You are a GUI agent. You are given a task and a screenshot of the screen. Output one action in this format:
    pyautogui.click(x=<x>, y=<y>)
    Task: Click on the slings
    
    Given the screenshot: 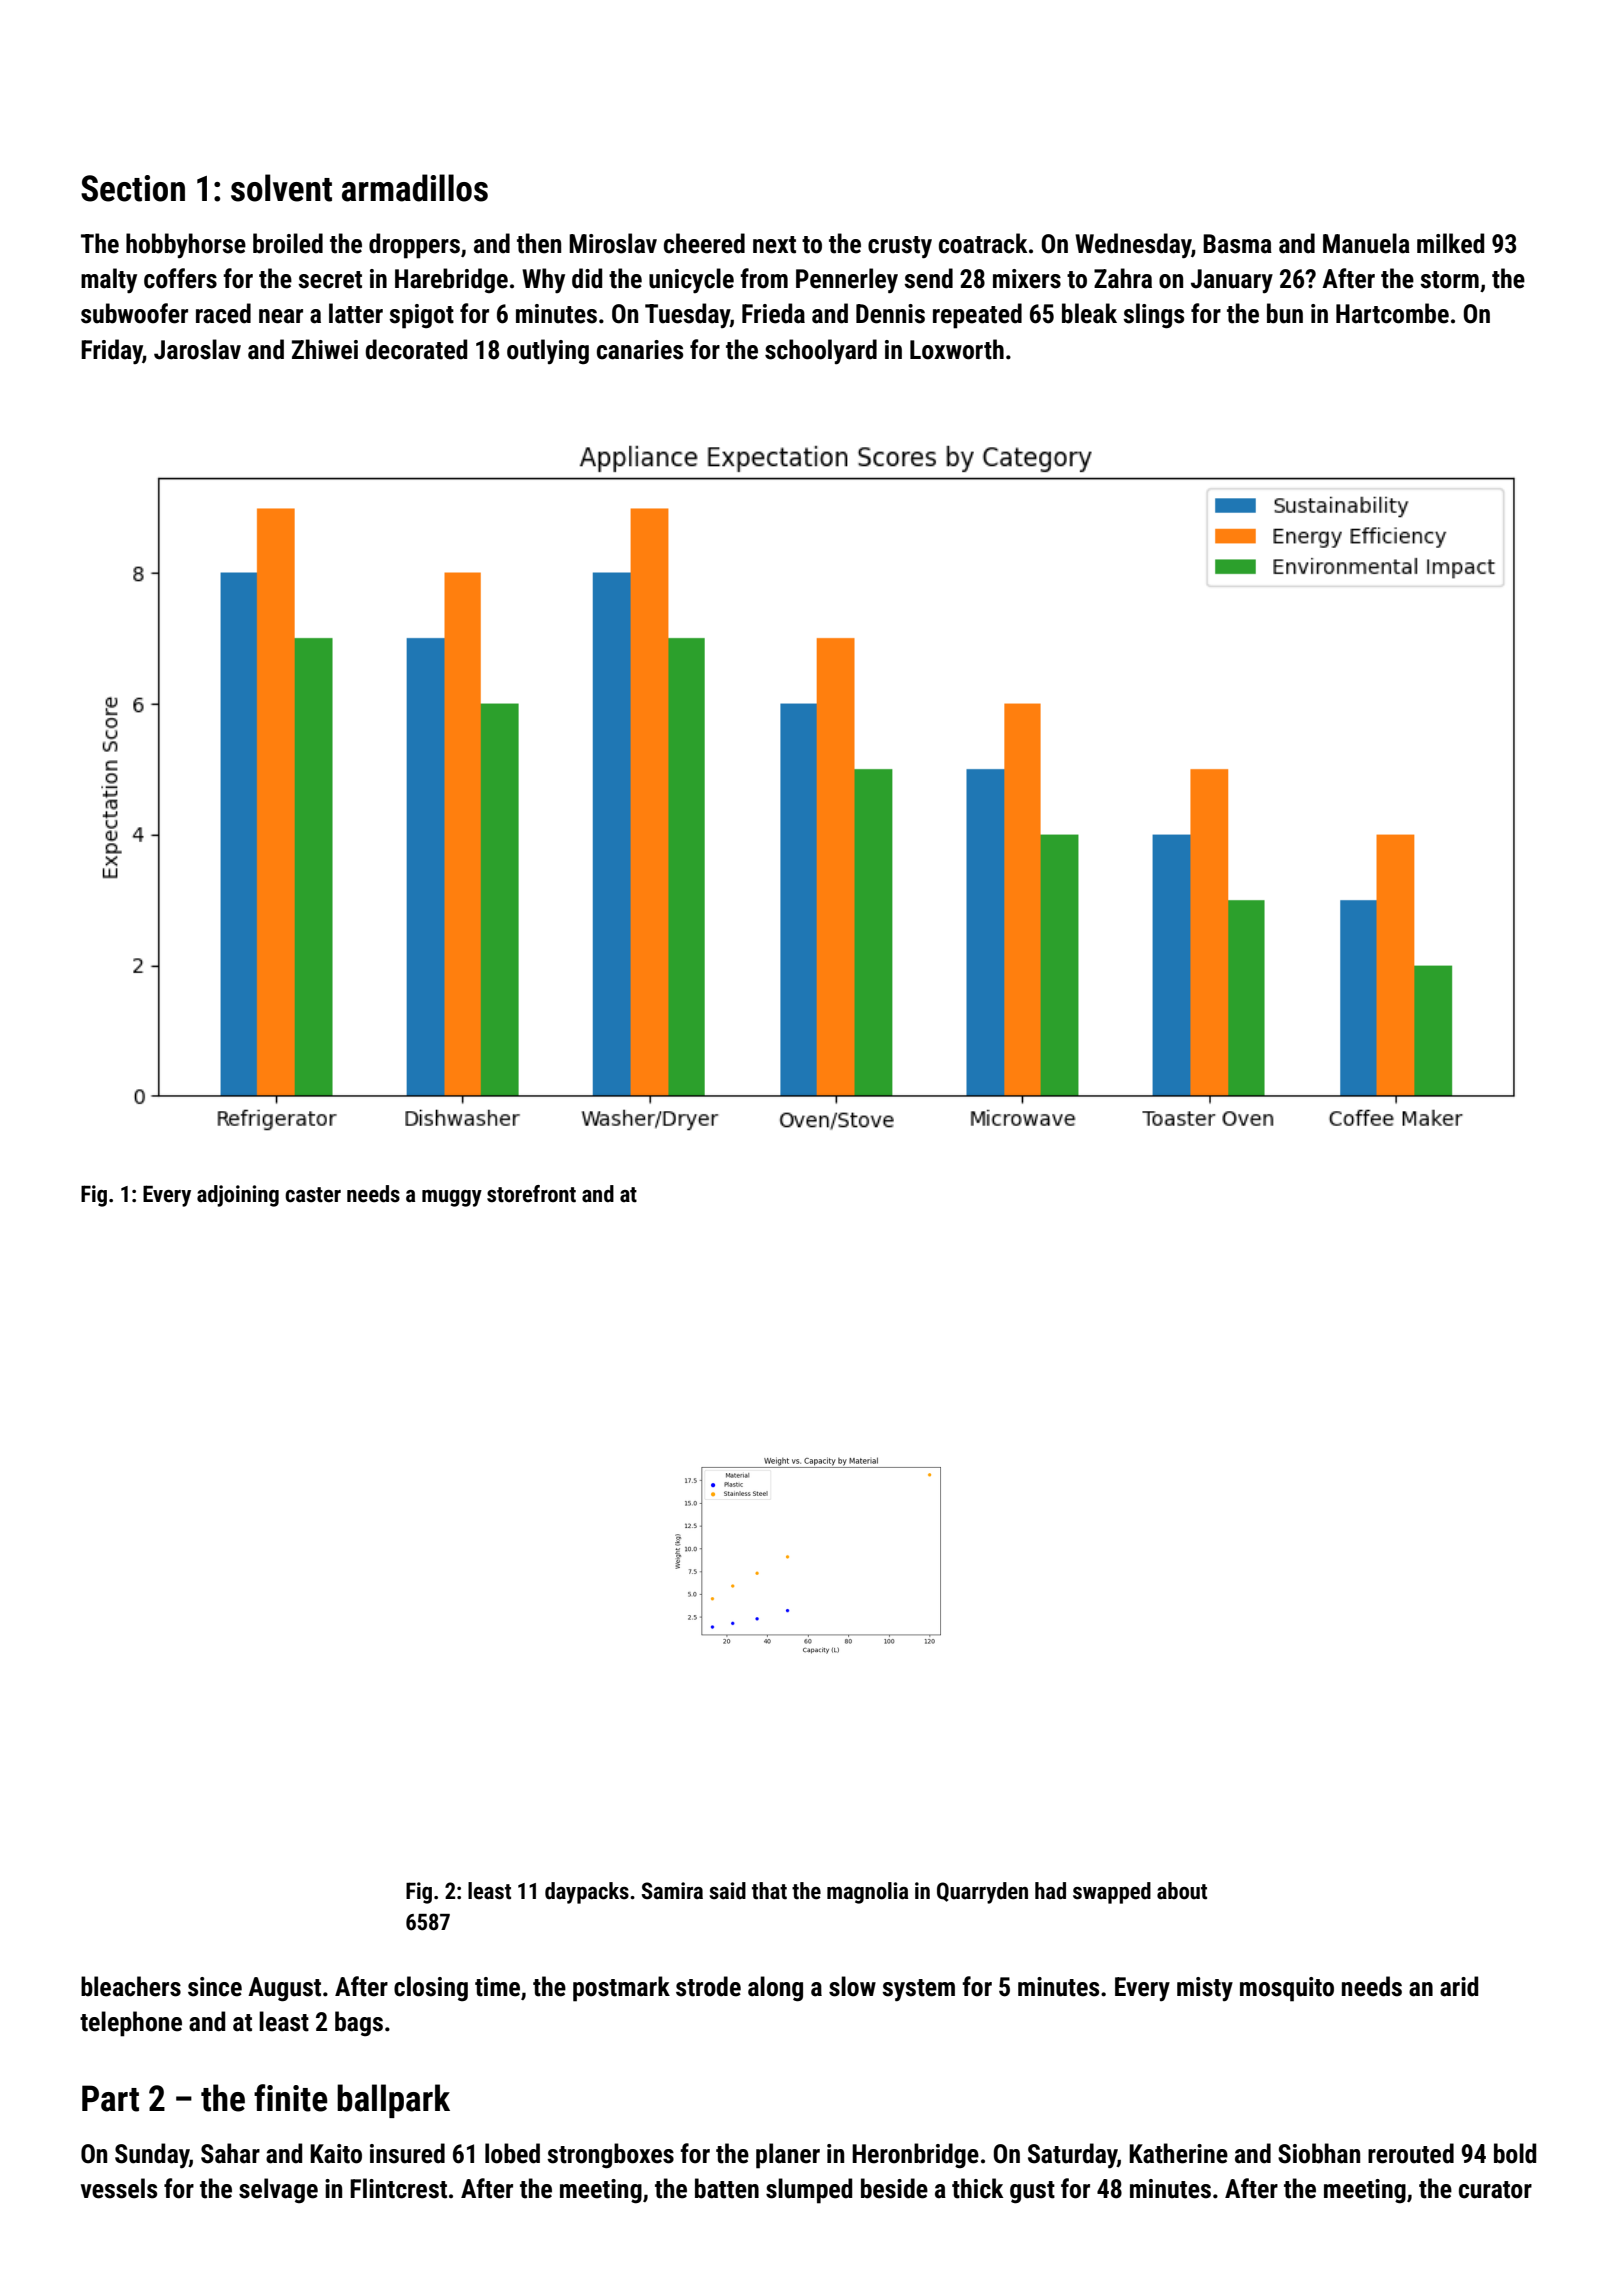 What is the action you would take?
    pyautogui.click(x=1153, y=316)
